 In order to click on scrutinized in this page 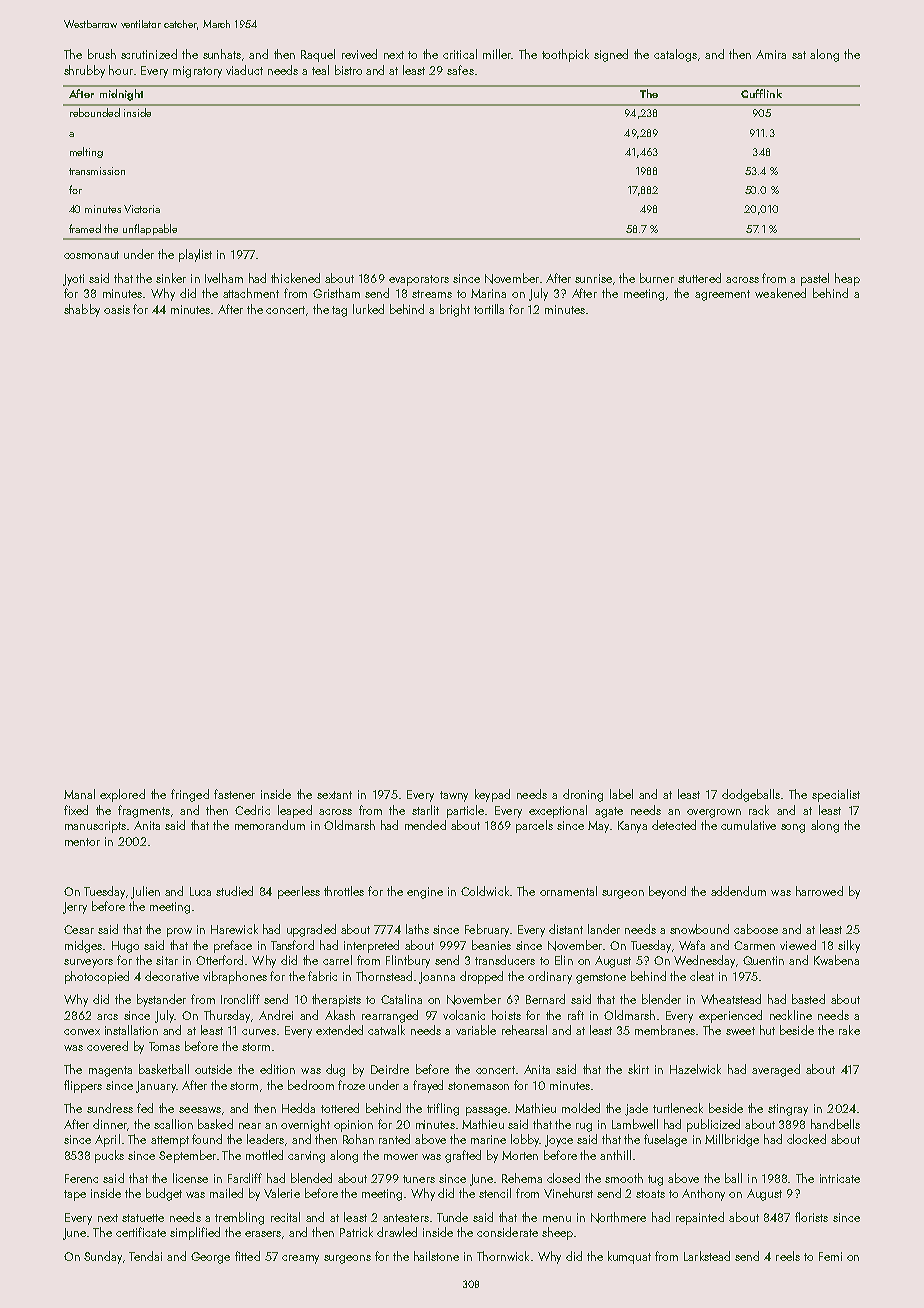, I will do `click(149, 54)`.
